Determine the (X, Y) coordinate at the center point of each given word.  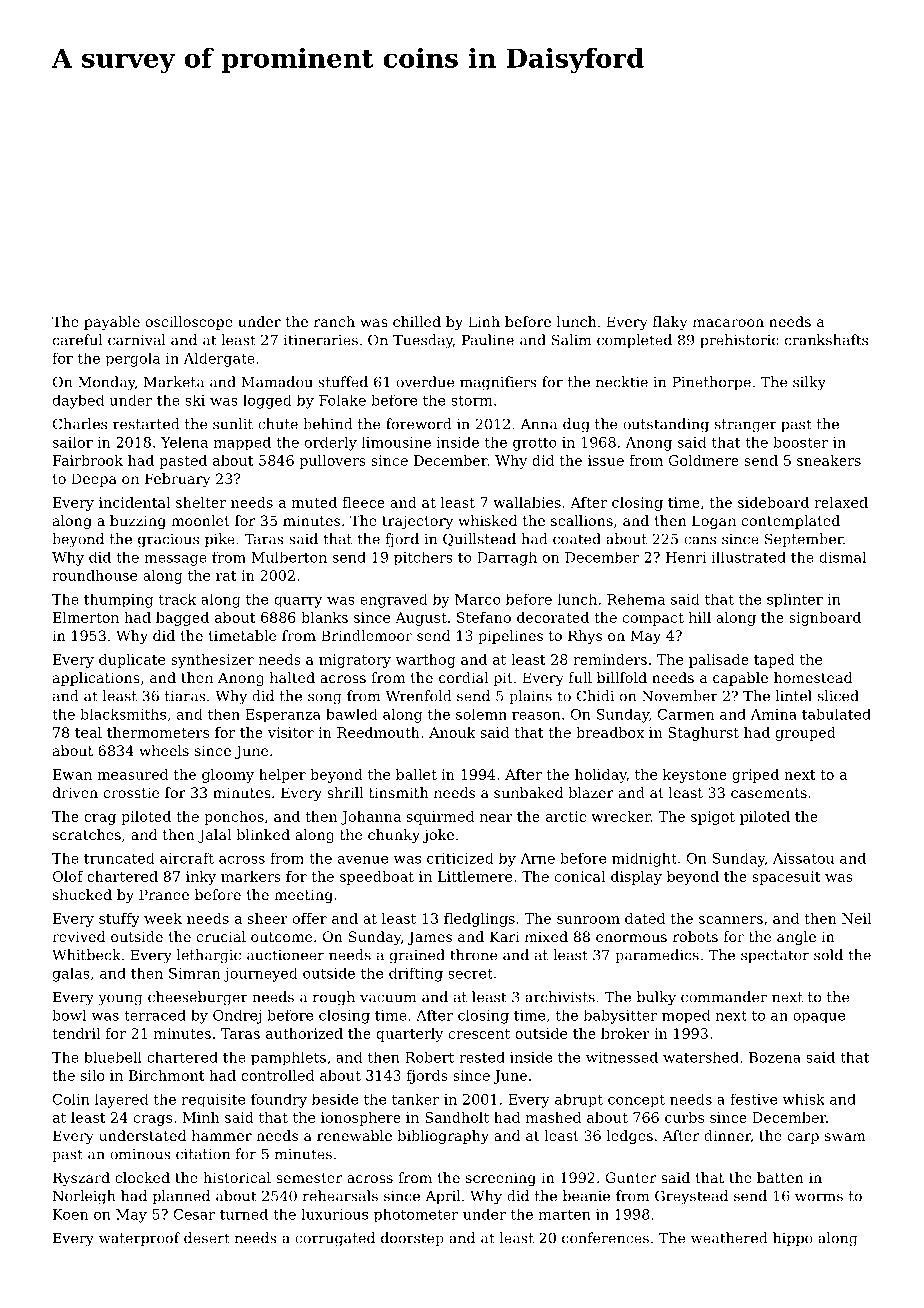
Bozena (775, 1057)
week (163, 918)
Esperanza (283, 716)
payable (112, 323)
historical (237, 1177)
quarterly (409, 1035)
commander (724, 997)
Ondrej (237, 1017)
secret (470, 974)
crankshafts (826, 340)
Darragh (507, 558)
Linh (484, 321)
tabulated (836, 714)
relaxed (841, 502)
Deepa (94, 480)
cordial (463, 677)
